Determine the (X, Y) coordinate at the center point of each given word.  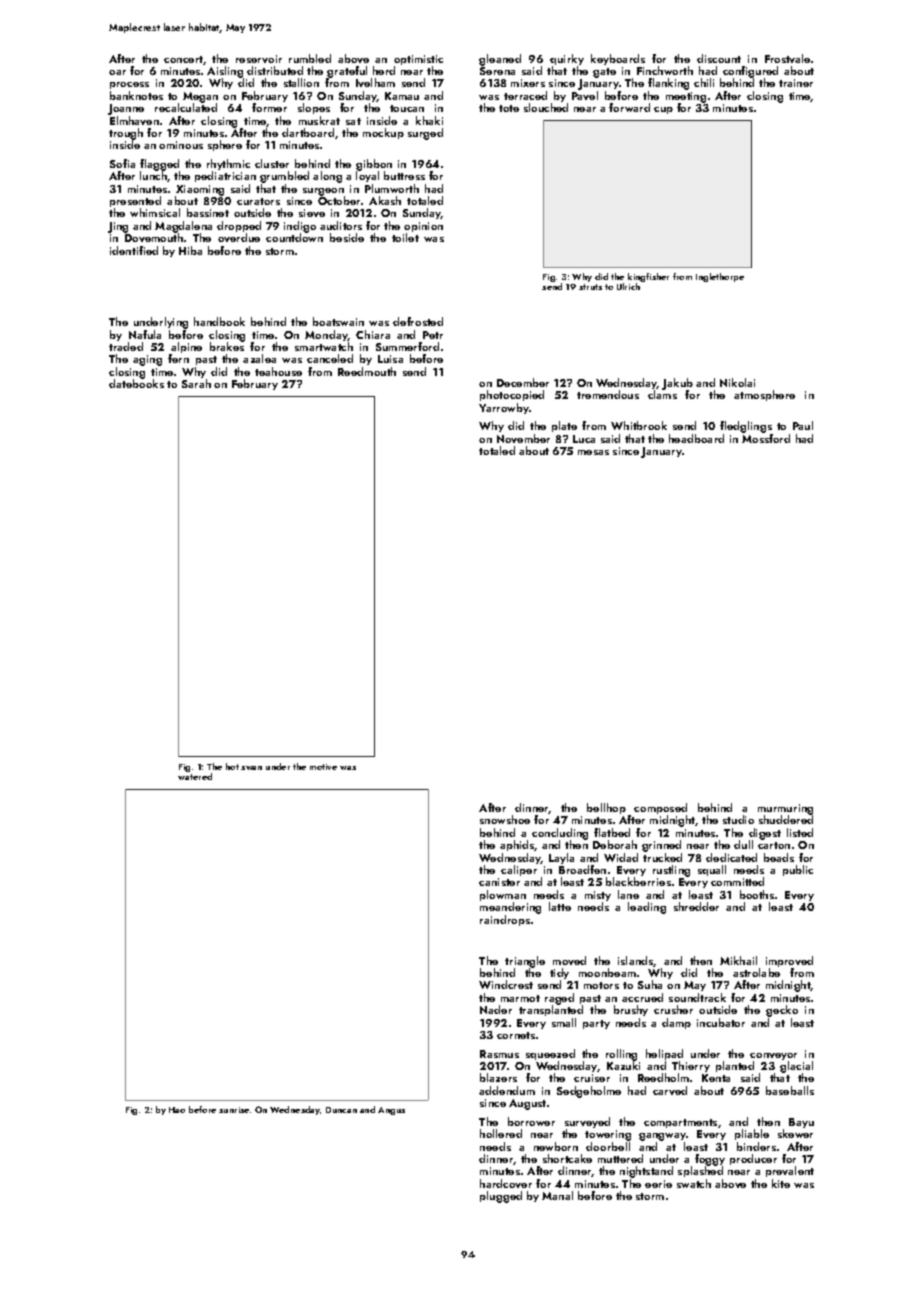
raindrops (505, 920)
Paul (803, 425)
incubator (721, 1022)
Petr (433, 335)
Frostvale (787, 58)
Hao (177, 1110)
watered (195, 776)
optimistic (418, 60)
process (129, 85)
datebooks (136, 383)
